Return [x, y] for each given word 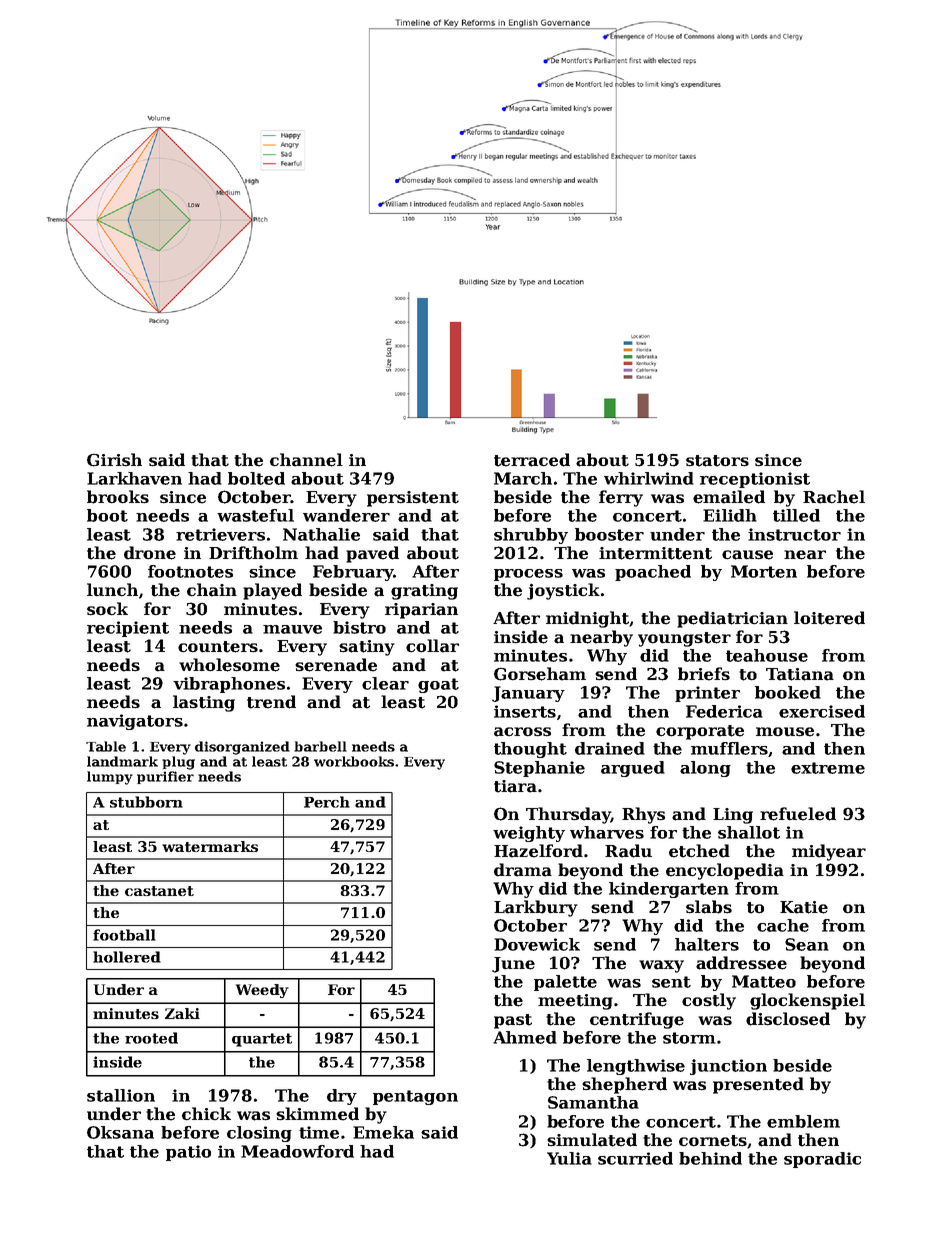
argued [633, 769]
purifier [165, 777]
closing [259, 1134]
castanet [159, 891]
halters [707, 944]
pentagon [415, 1097]
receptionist [755, 480]
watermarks [210, 846]
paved [372, 554]
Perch [327, 802]
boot [107, 515]
